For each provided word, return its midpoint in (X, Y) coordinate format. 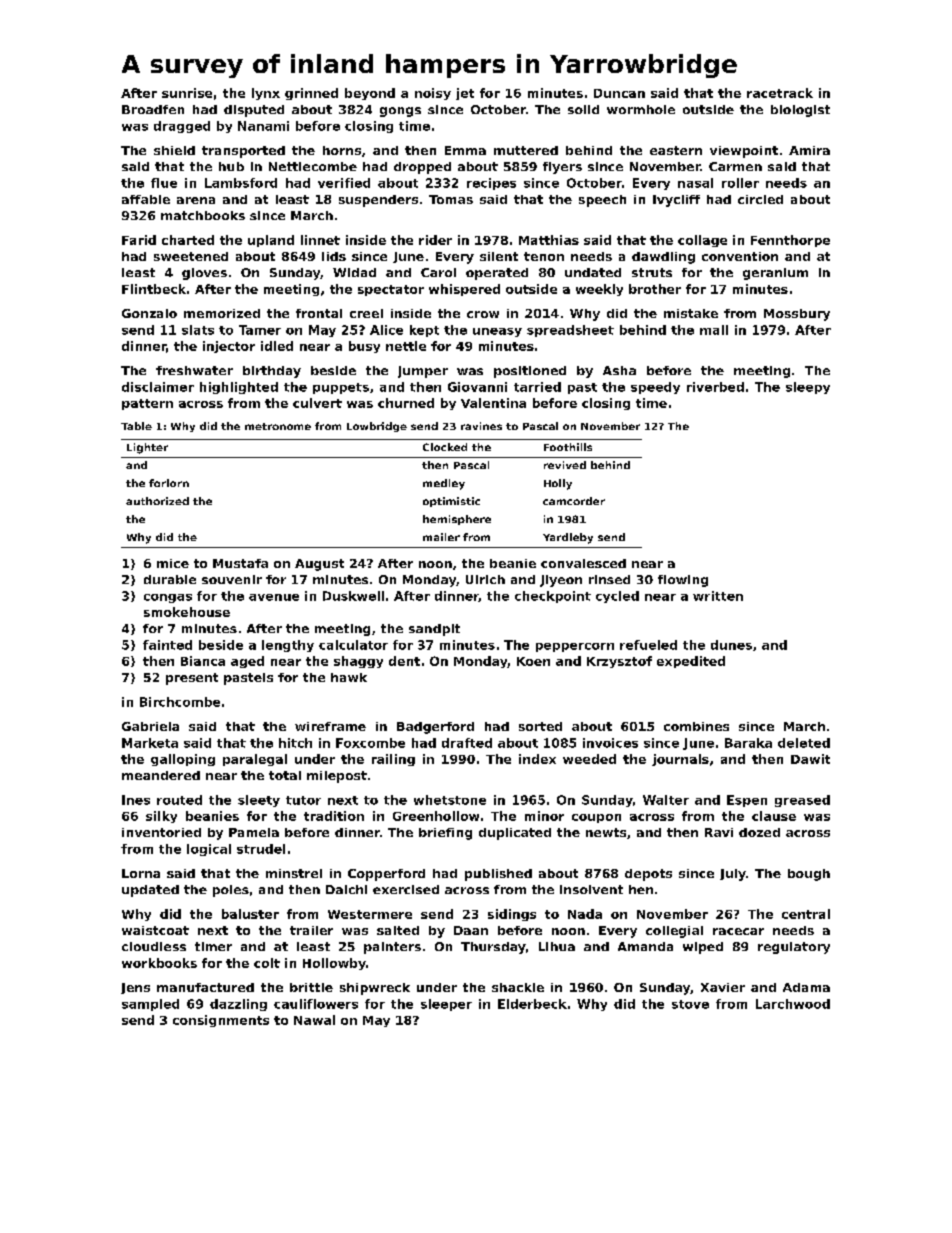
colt (267, 963)
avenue (274, 597)
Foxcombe (370, 743)
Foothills (568, 447)
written (718, 596)
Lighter (147, 448)
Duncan (619, 93)
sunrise (187, 93)
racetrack (780, 93)
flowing (683, 581)
